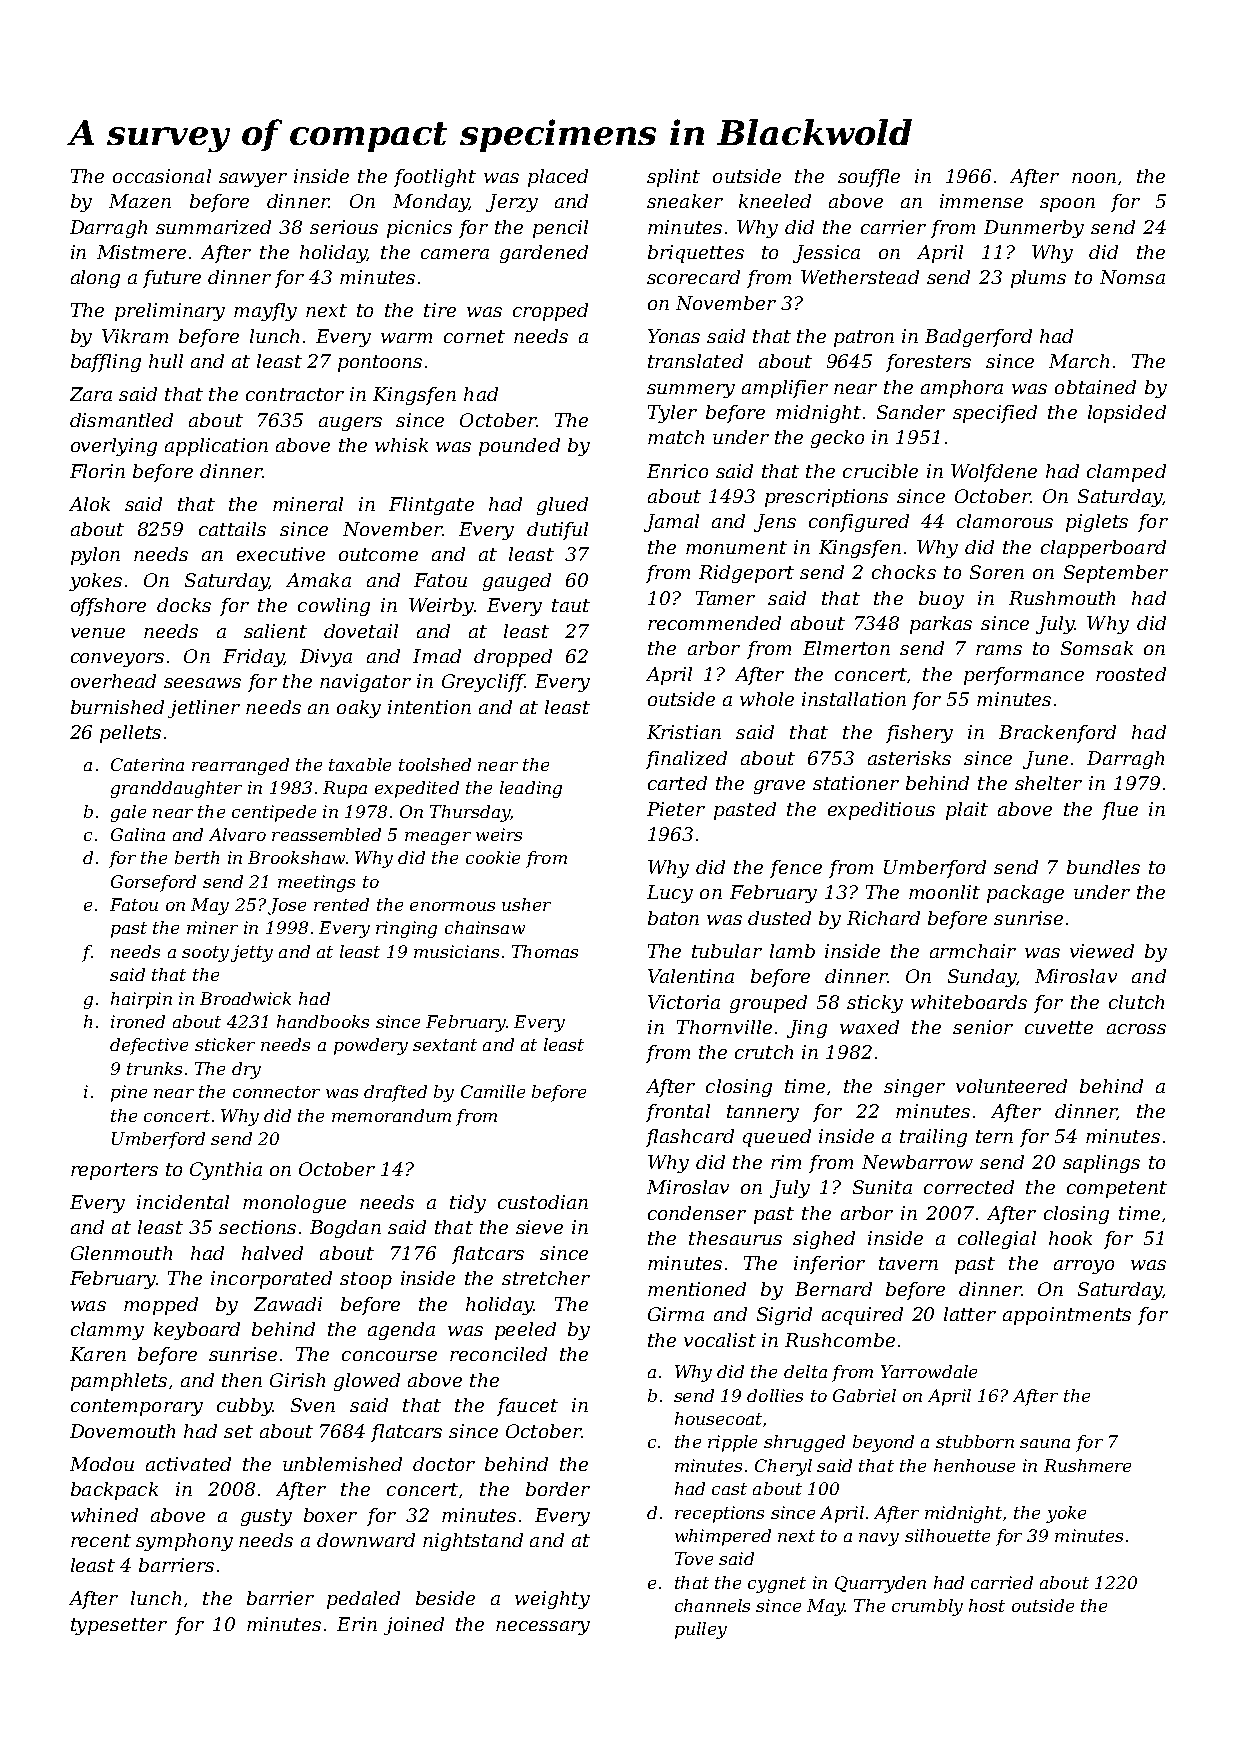 This screenshot has width=1236, height=1748. I want to click on pulley, so click(701, 1630).
